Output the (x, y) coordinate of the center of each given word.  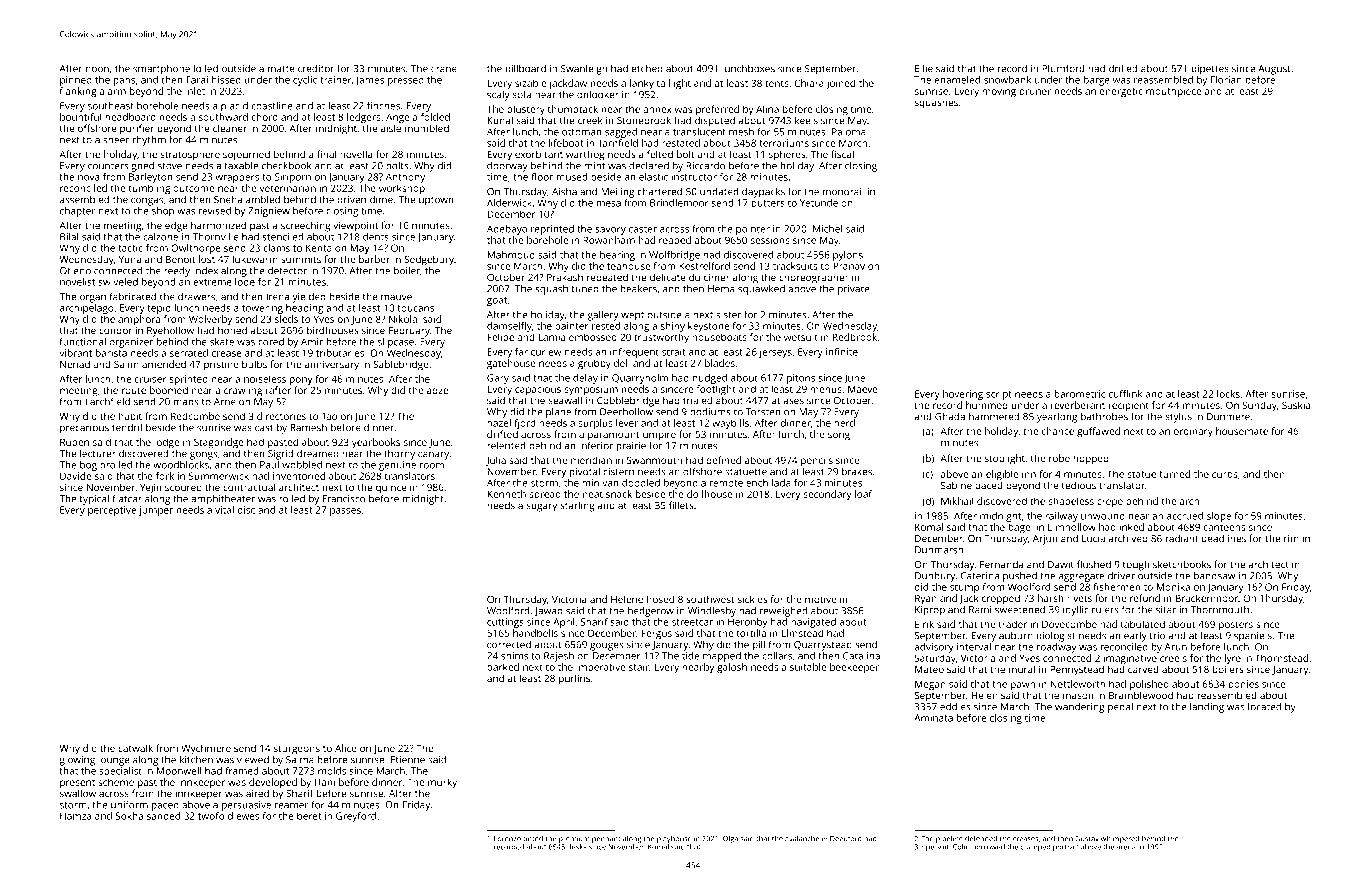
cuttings (505, 623)
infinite (842, 352)
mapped (722, 657)
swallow (78, 793)
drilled (1123, 68)
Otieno (75, 271)
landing (1207, 708)
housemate (1242, 431)
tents (777, 83)
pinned (76, 81)
